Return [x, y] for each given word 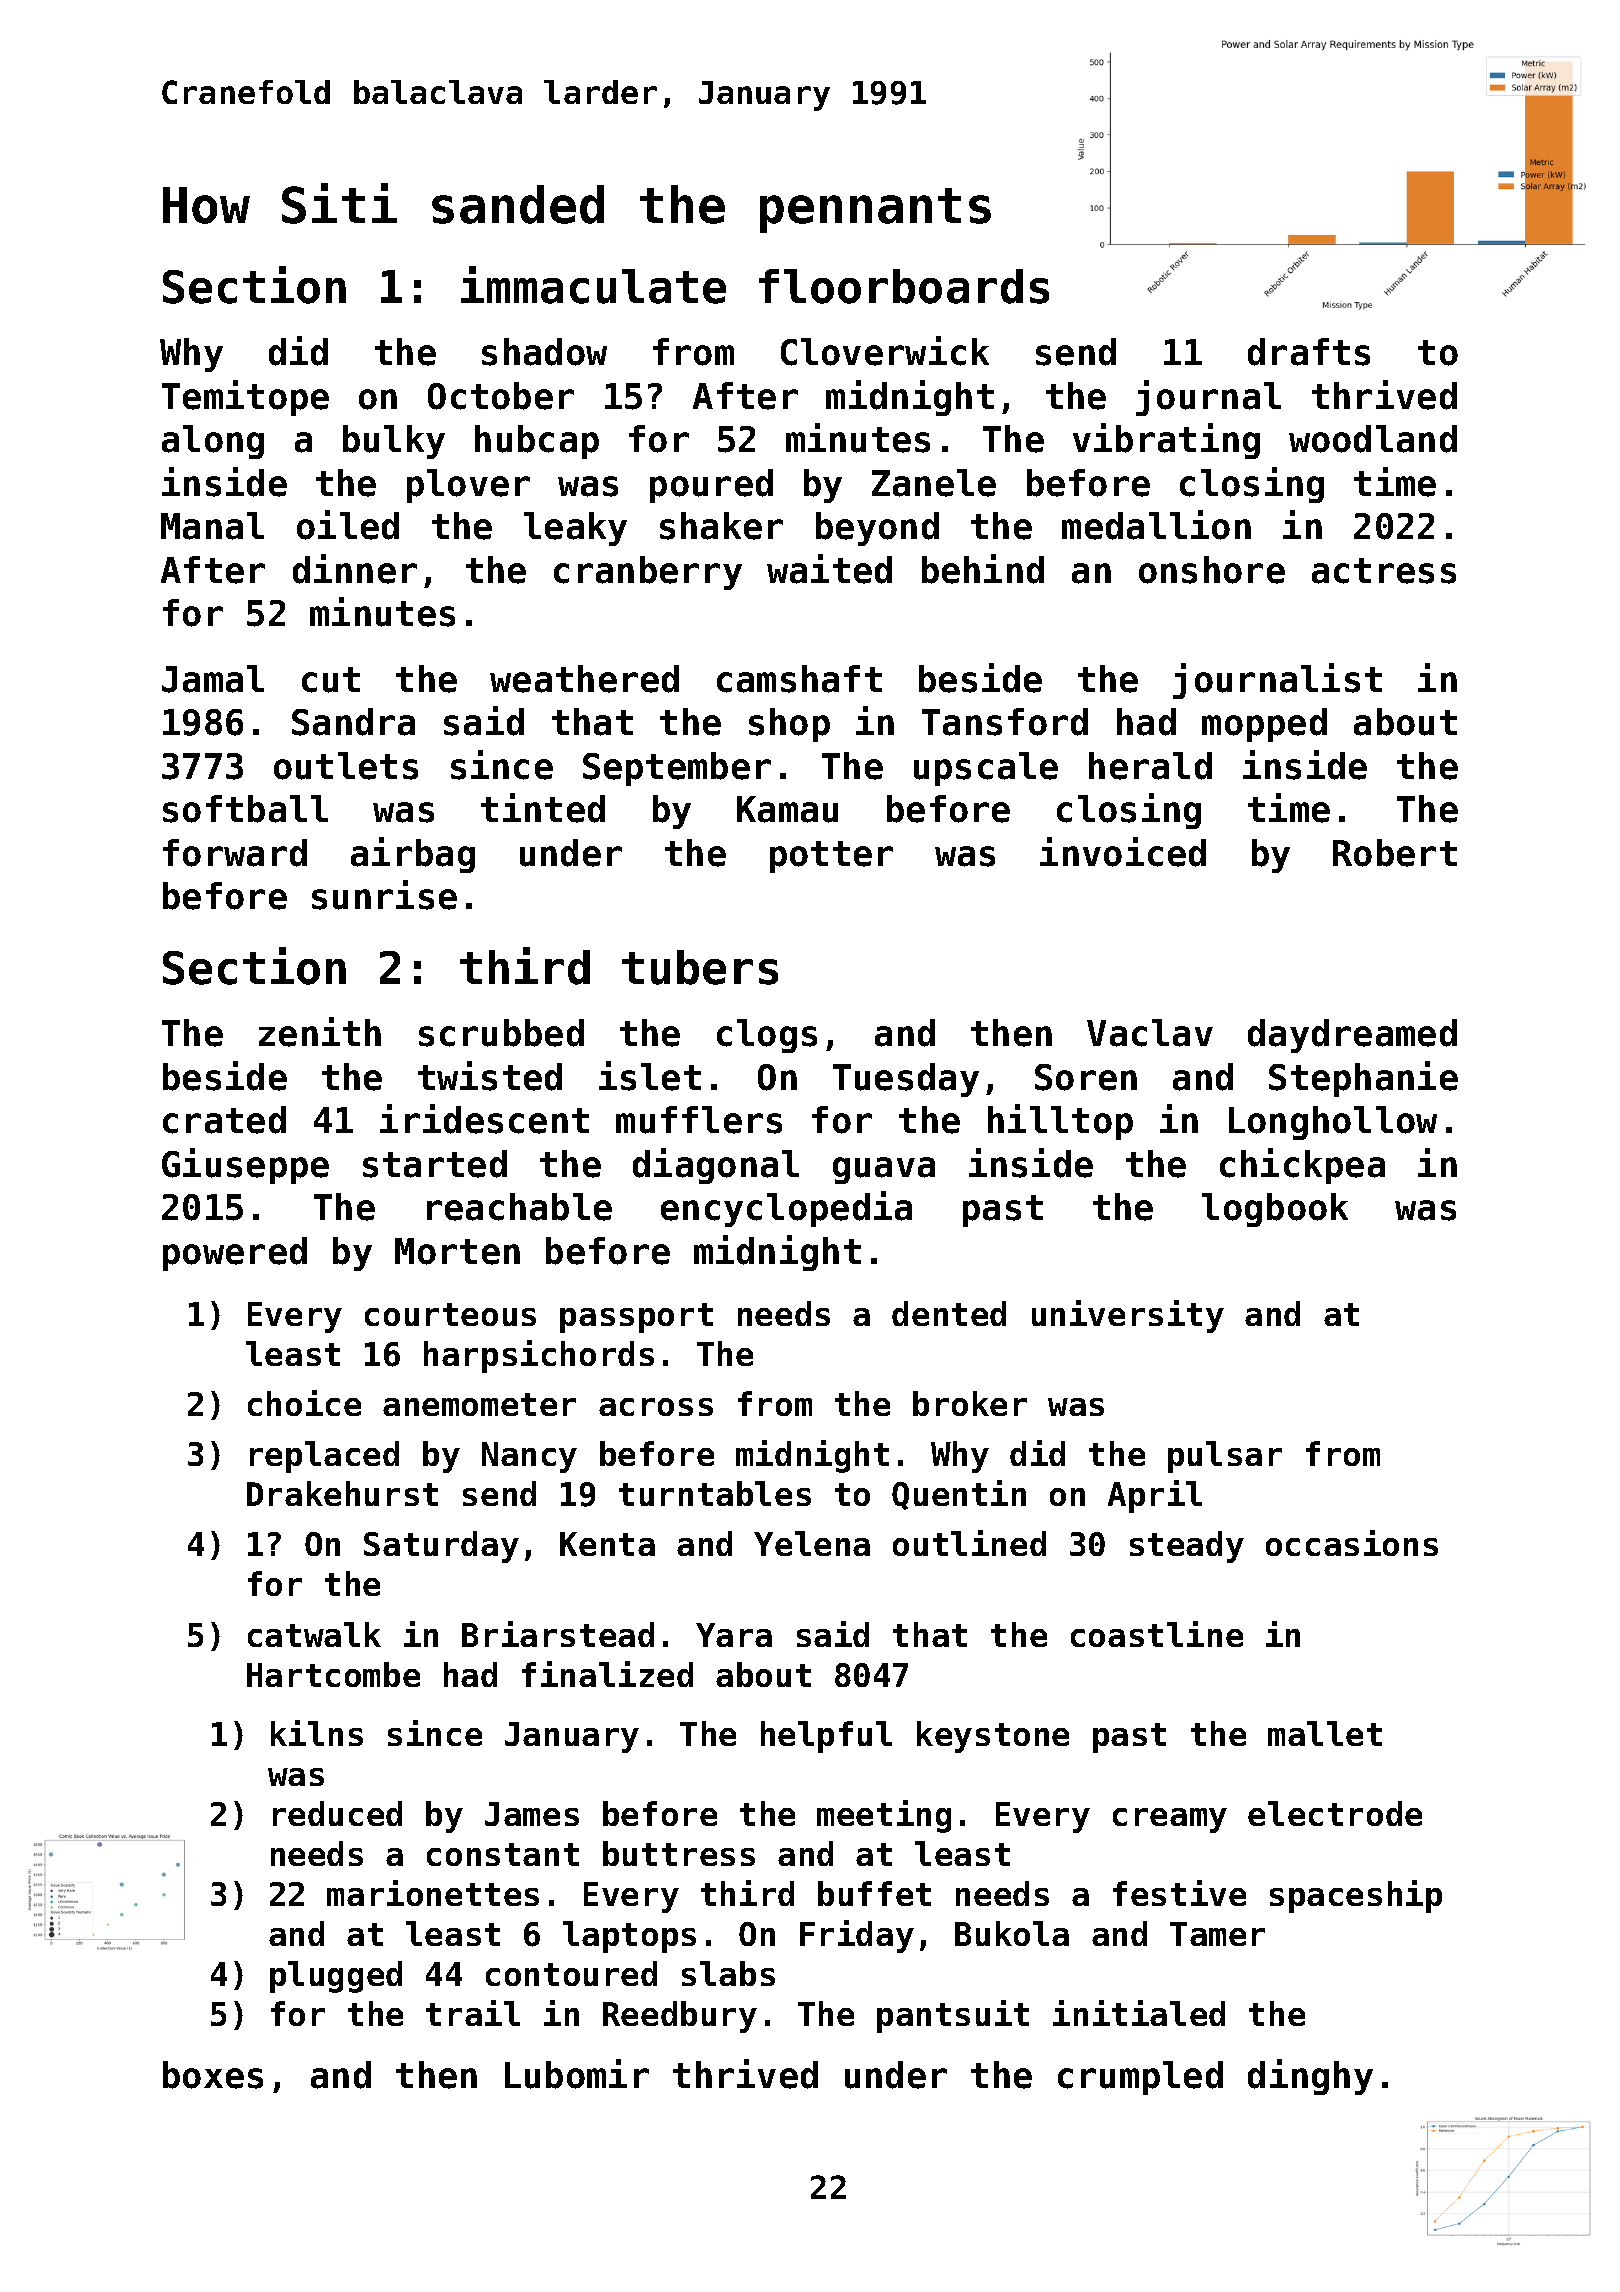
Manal [212, 526]
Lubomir [577, 2074]
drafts [1309, 352]
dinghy [1310, 2077]
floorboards [904, 286]
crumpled [1140, 2078]
